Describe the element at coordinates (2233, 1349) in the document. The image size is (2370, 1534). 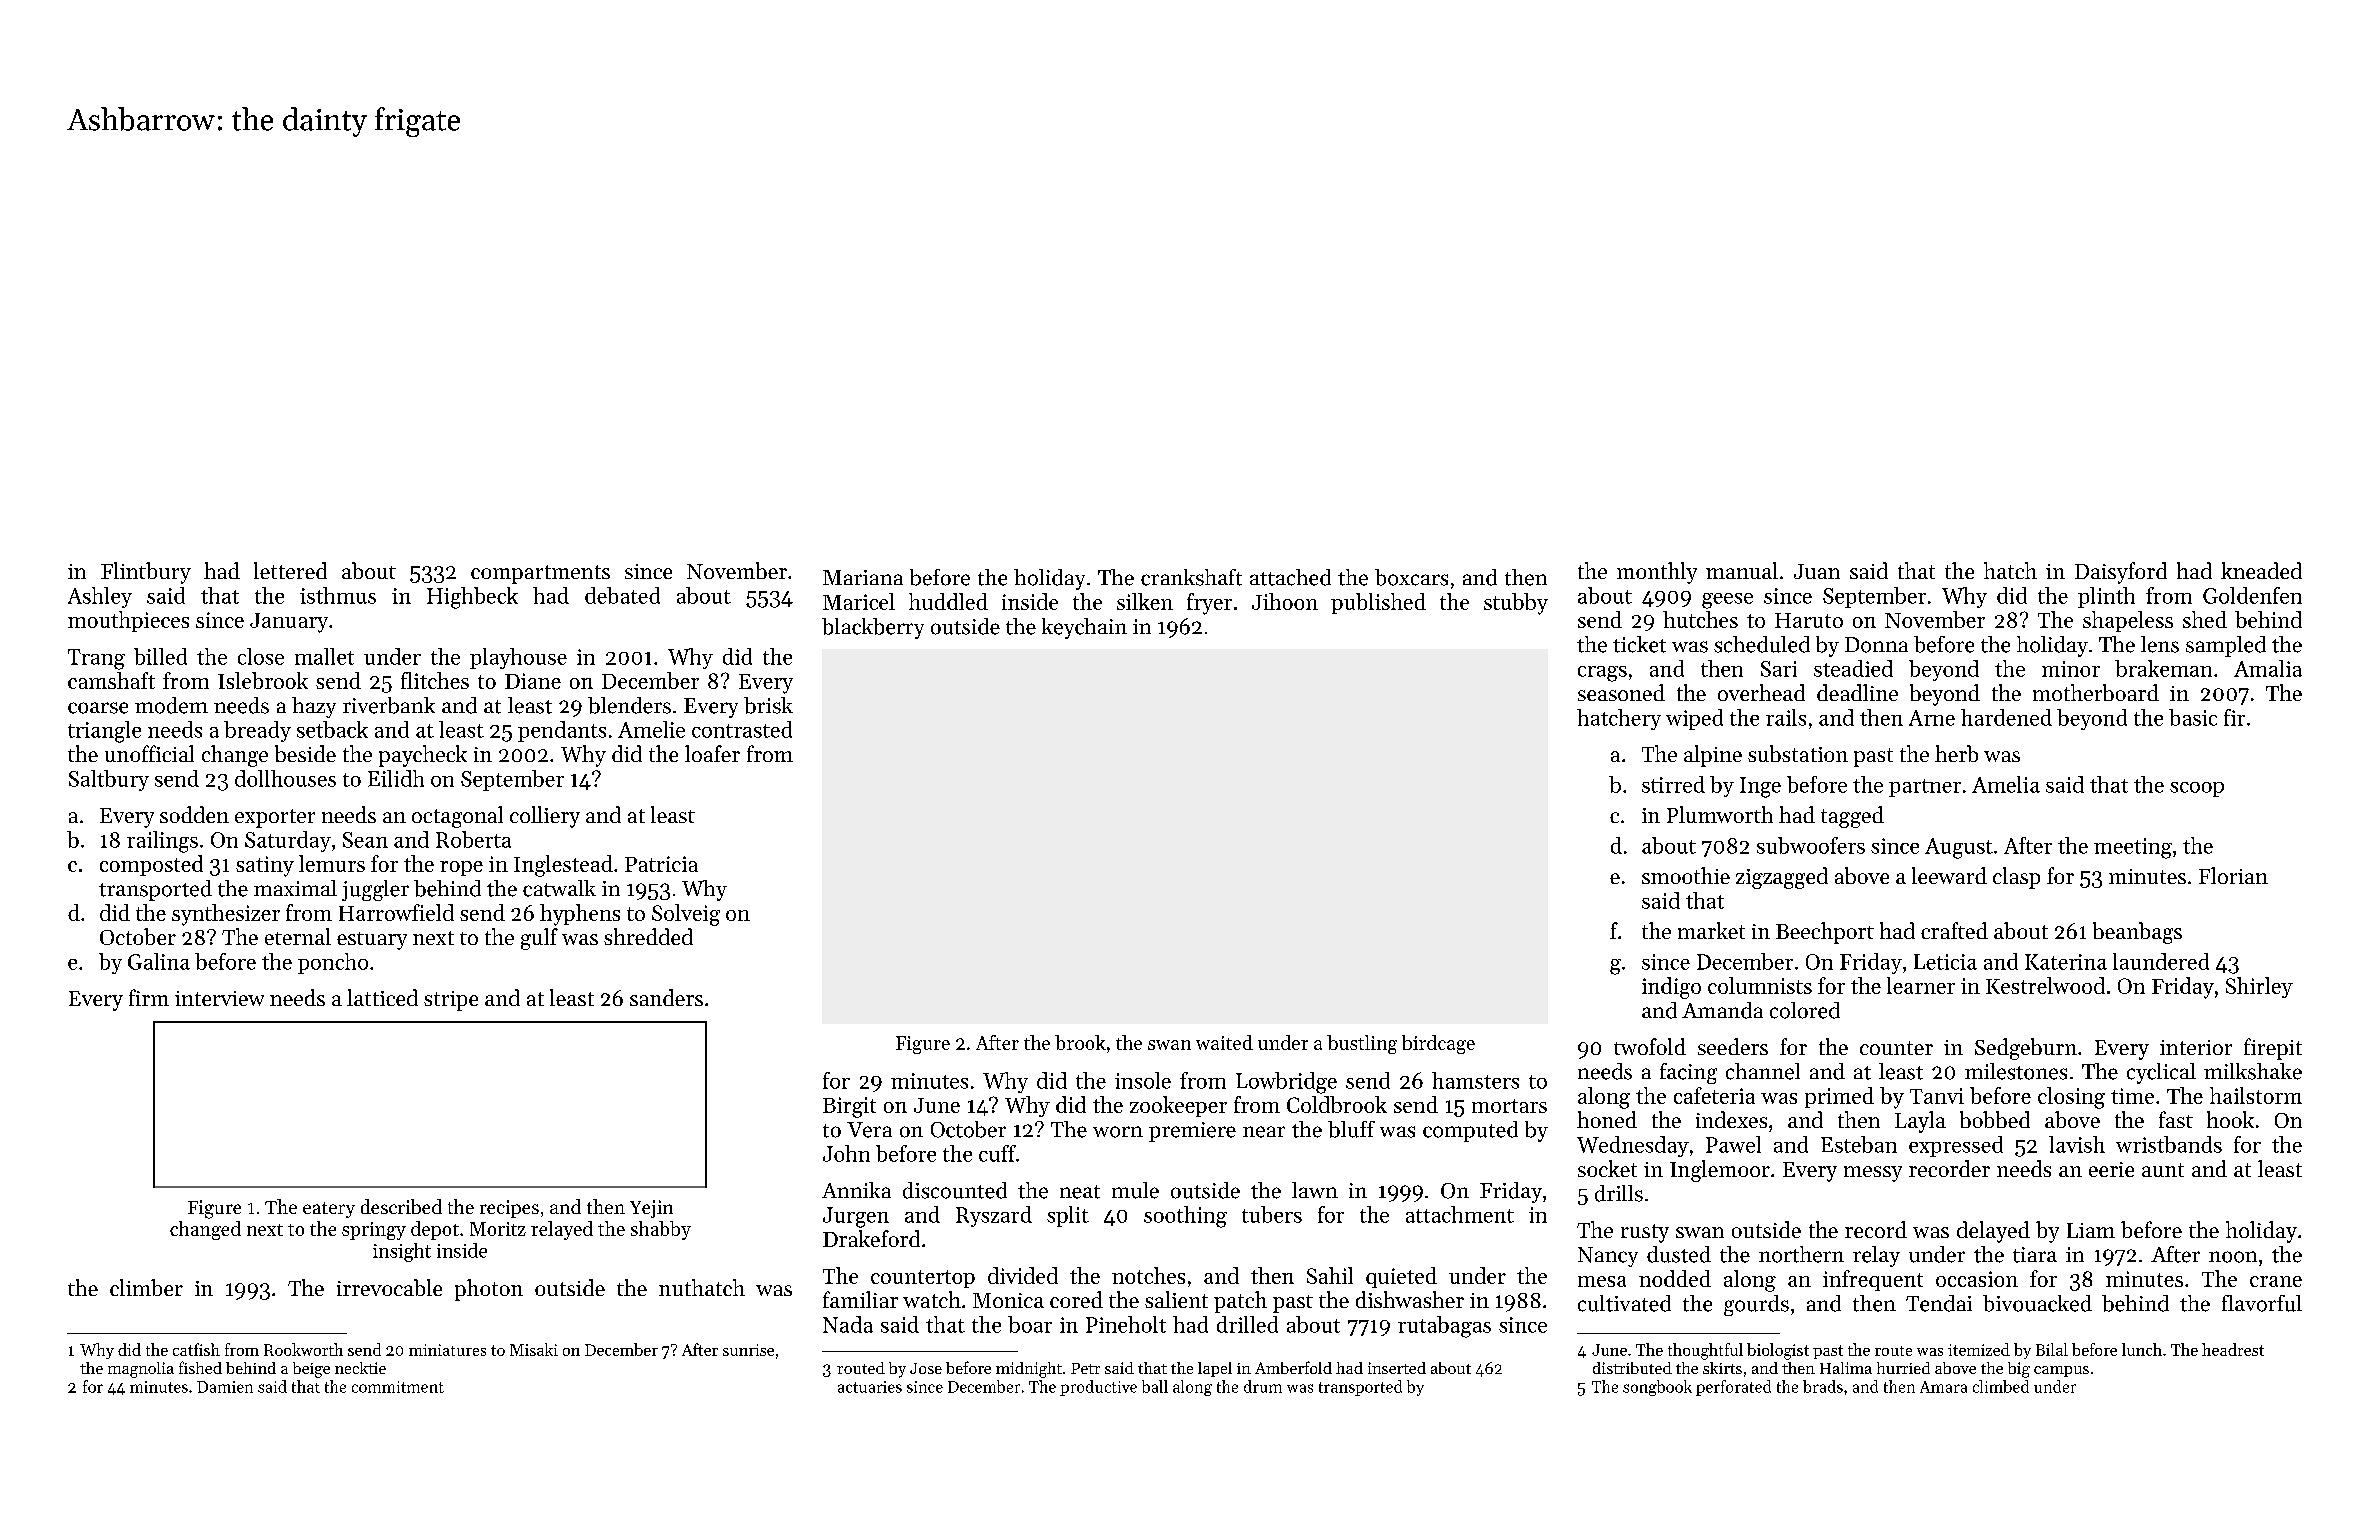
I see `headrest` at that location.
